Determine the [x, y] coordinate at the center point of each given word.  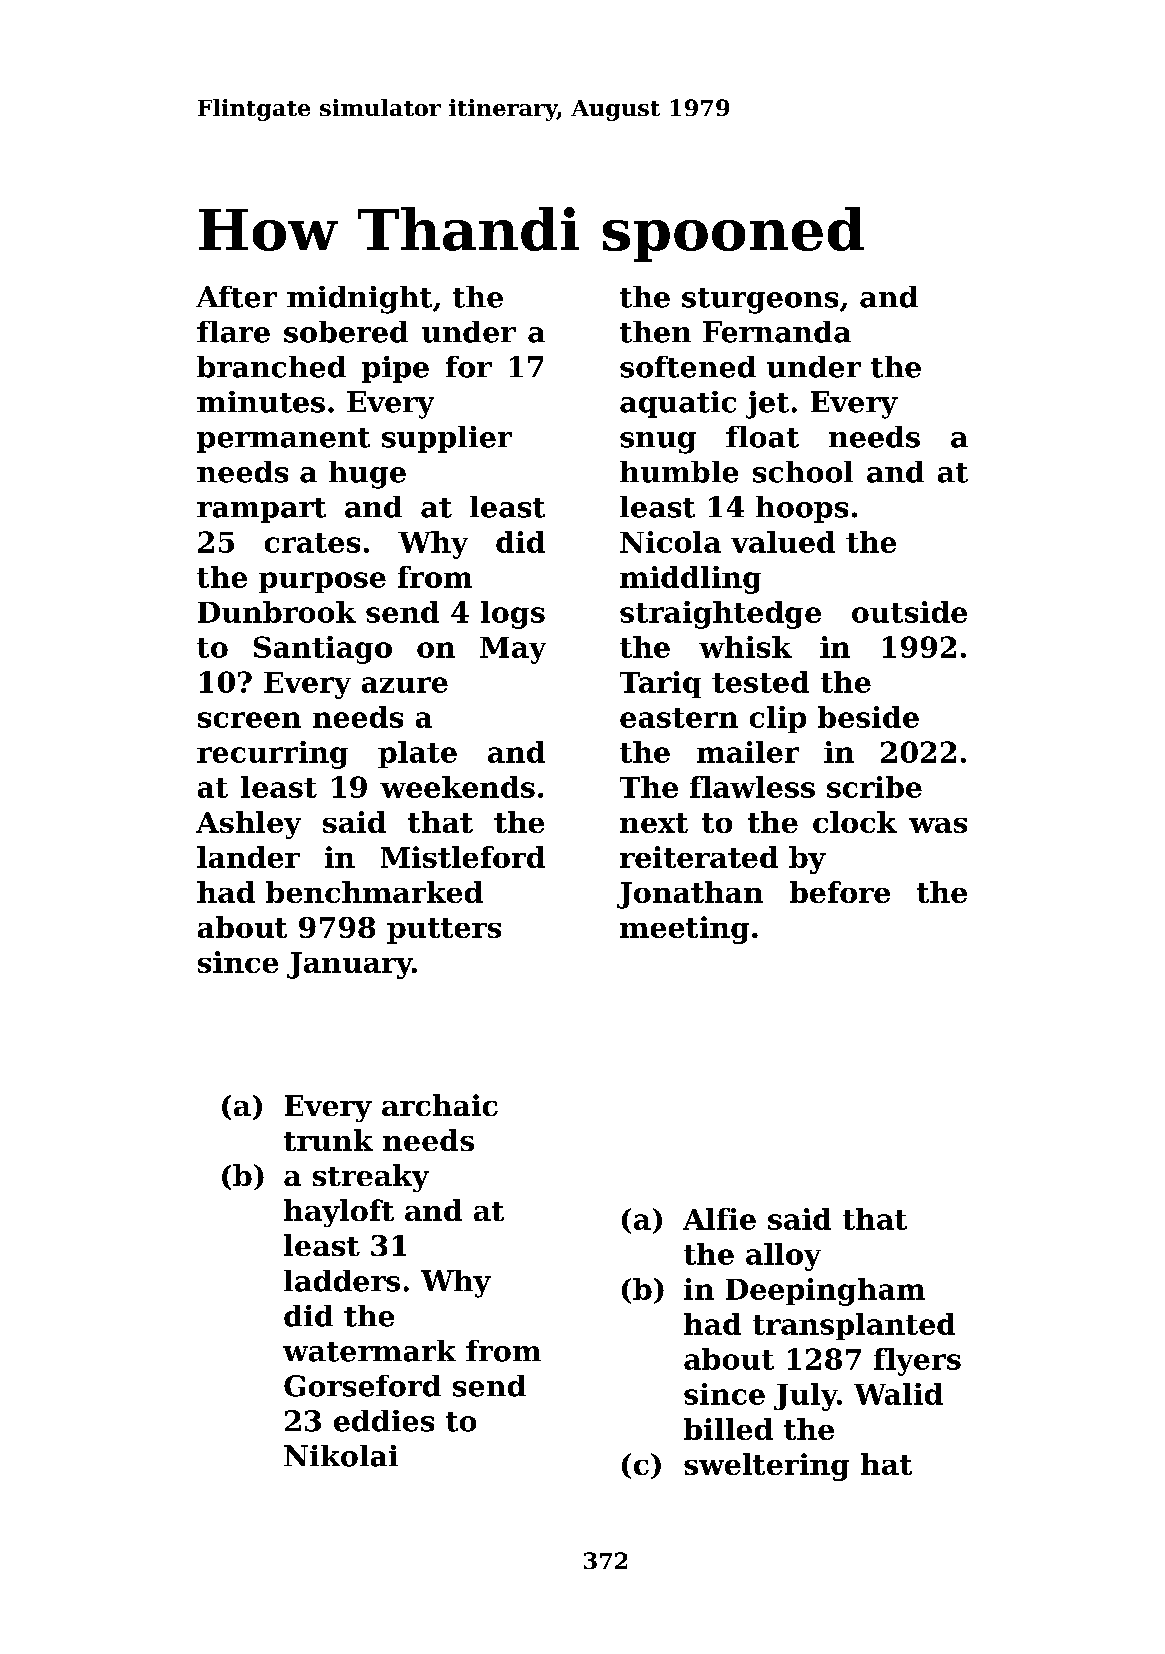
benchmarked [374, 892]
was [938, 825]
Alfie [719, 1219]
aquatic [678, 404]
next [654, 823]
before [840, 892]
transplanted [854, 1326]
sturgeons [760, 301]
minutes [261, 402]
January [349, 965]
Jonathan [690, 895]
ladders [342, 1281]
